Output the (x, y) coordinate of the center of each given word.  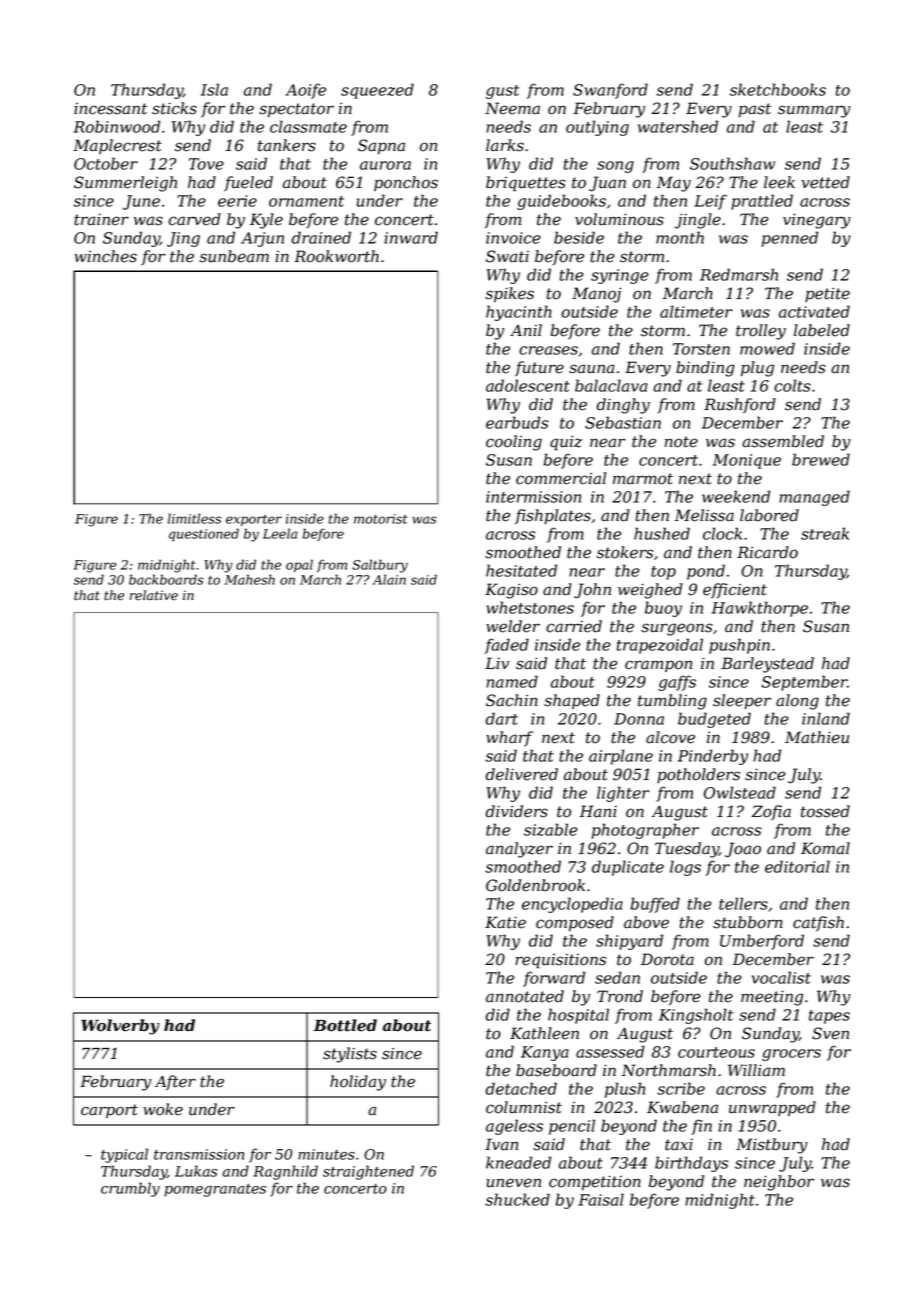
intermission (533, 497)
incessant (110, 109)
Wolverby (120, 1027)
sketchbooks (778, 89)
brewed (821, 459)
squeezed (377, 91)
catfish (818, 923)
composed (575, 924)
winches (105, 256)
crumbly (130, 1189)
